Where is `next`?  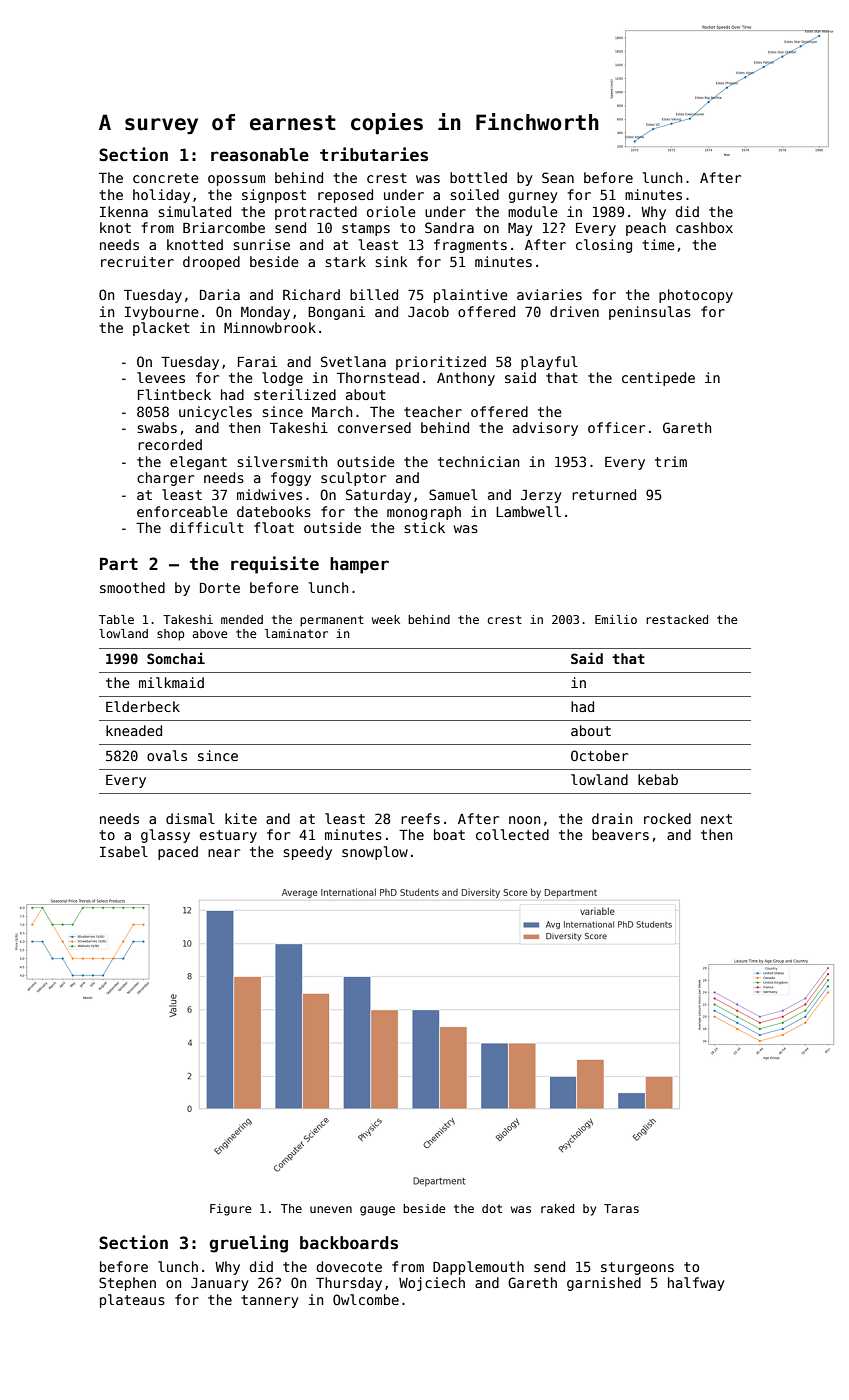 next is located at coordinates (716, 819).
